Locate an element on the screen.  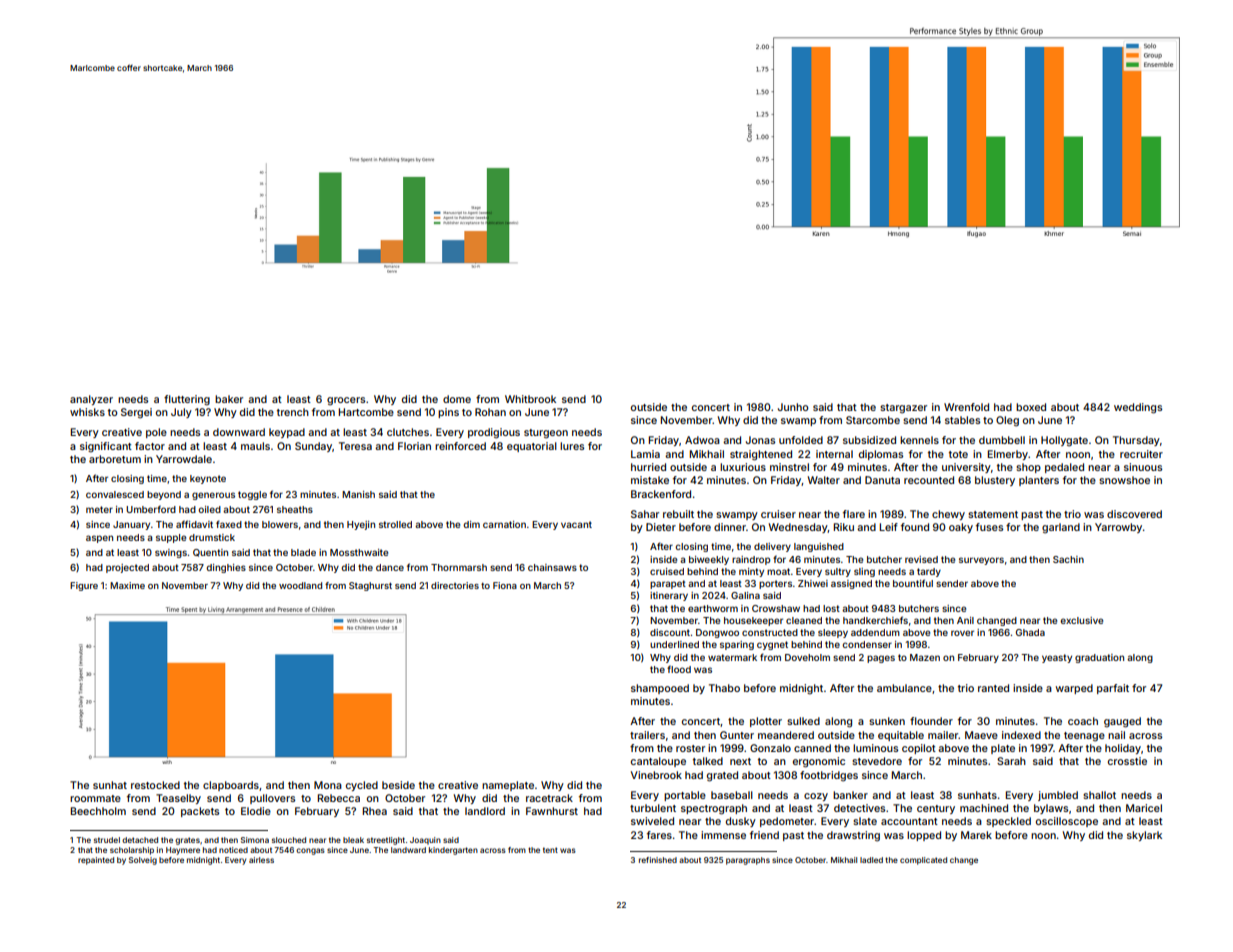
weddings is located at coordinates (1138, 408).
